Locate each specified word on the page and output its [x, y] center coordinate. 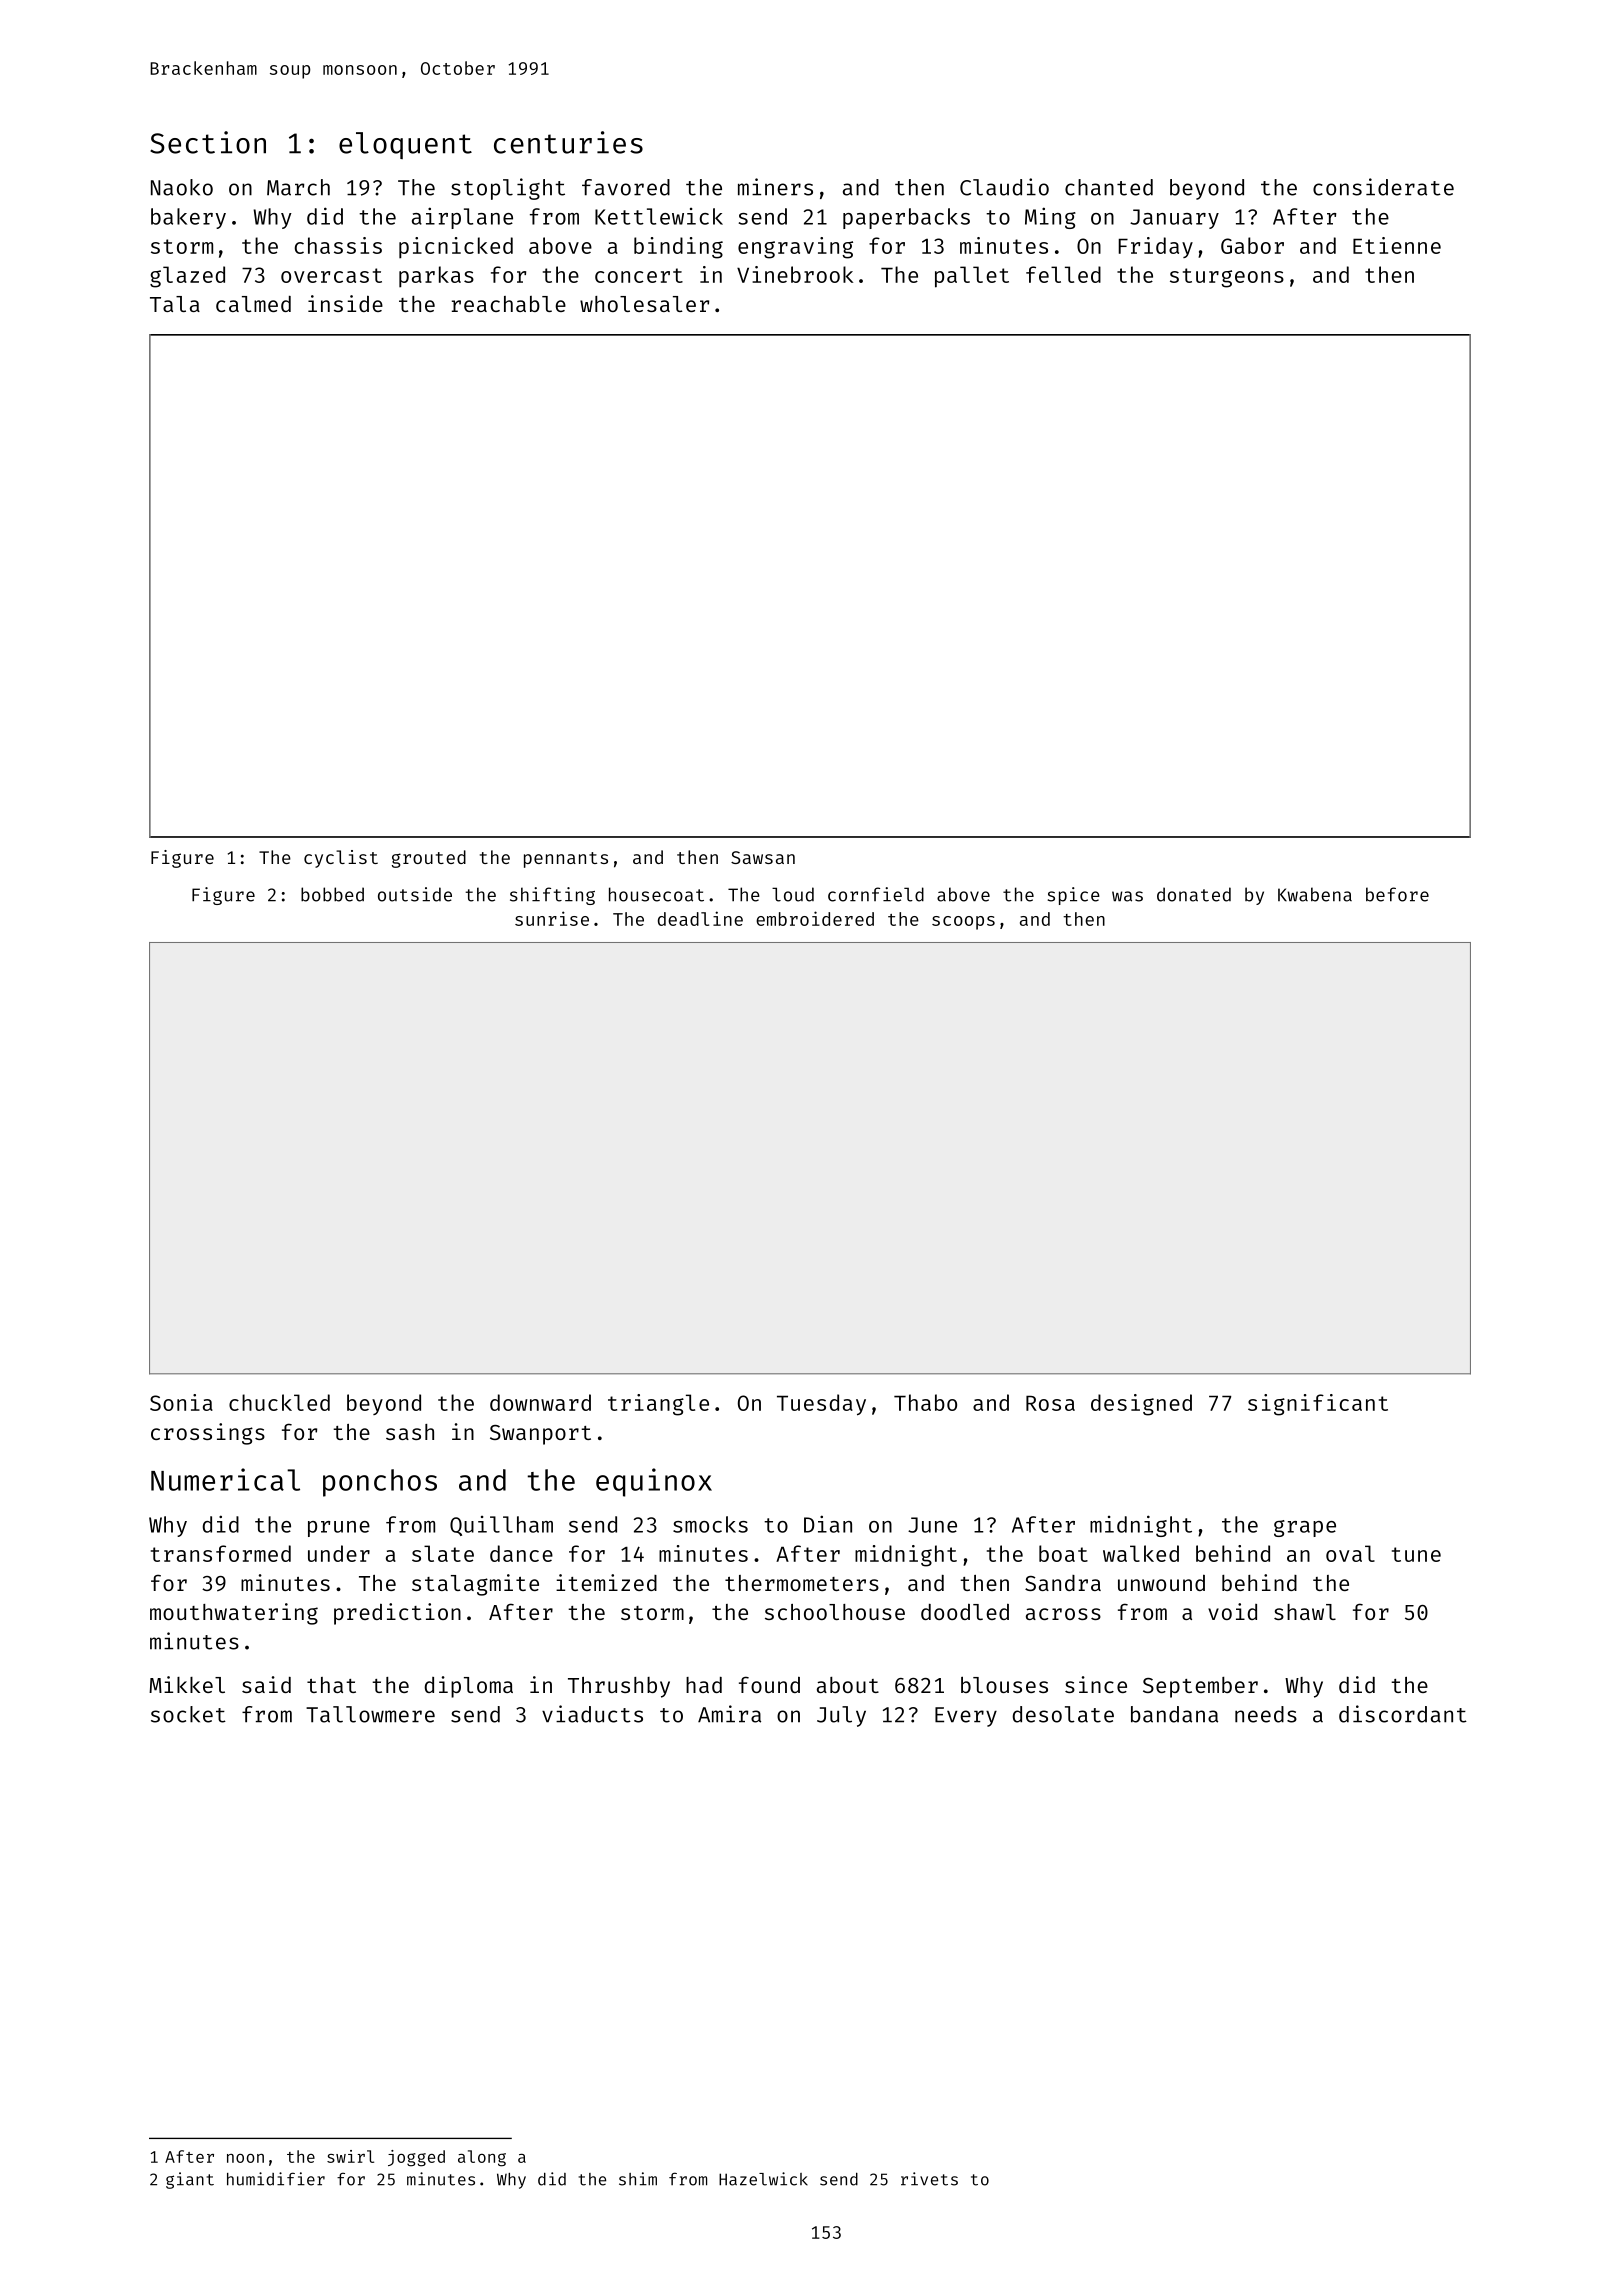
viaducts [592, 1714]
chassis [338, 245]
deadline [700, 918]
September [1200, 1687]
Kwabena [1315, 894]
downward [540, 1402]
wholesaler [644, 304]
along [482, 2158]
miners [775, 187]
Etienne [1397, 245]
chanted [1109, 187]
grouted [429, 859]
